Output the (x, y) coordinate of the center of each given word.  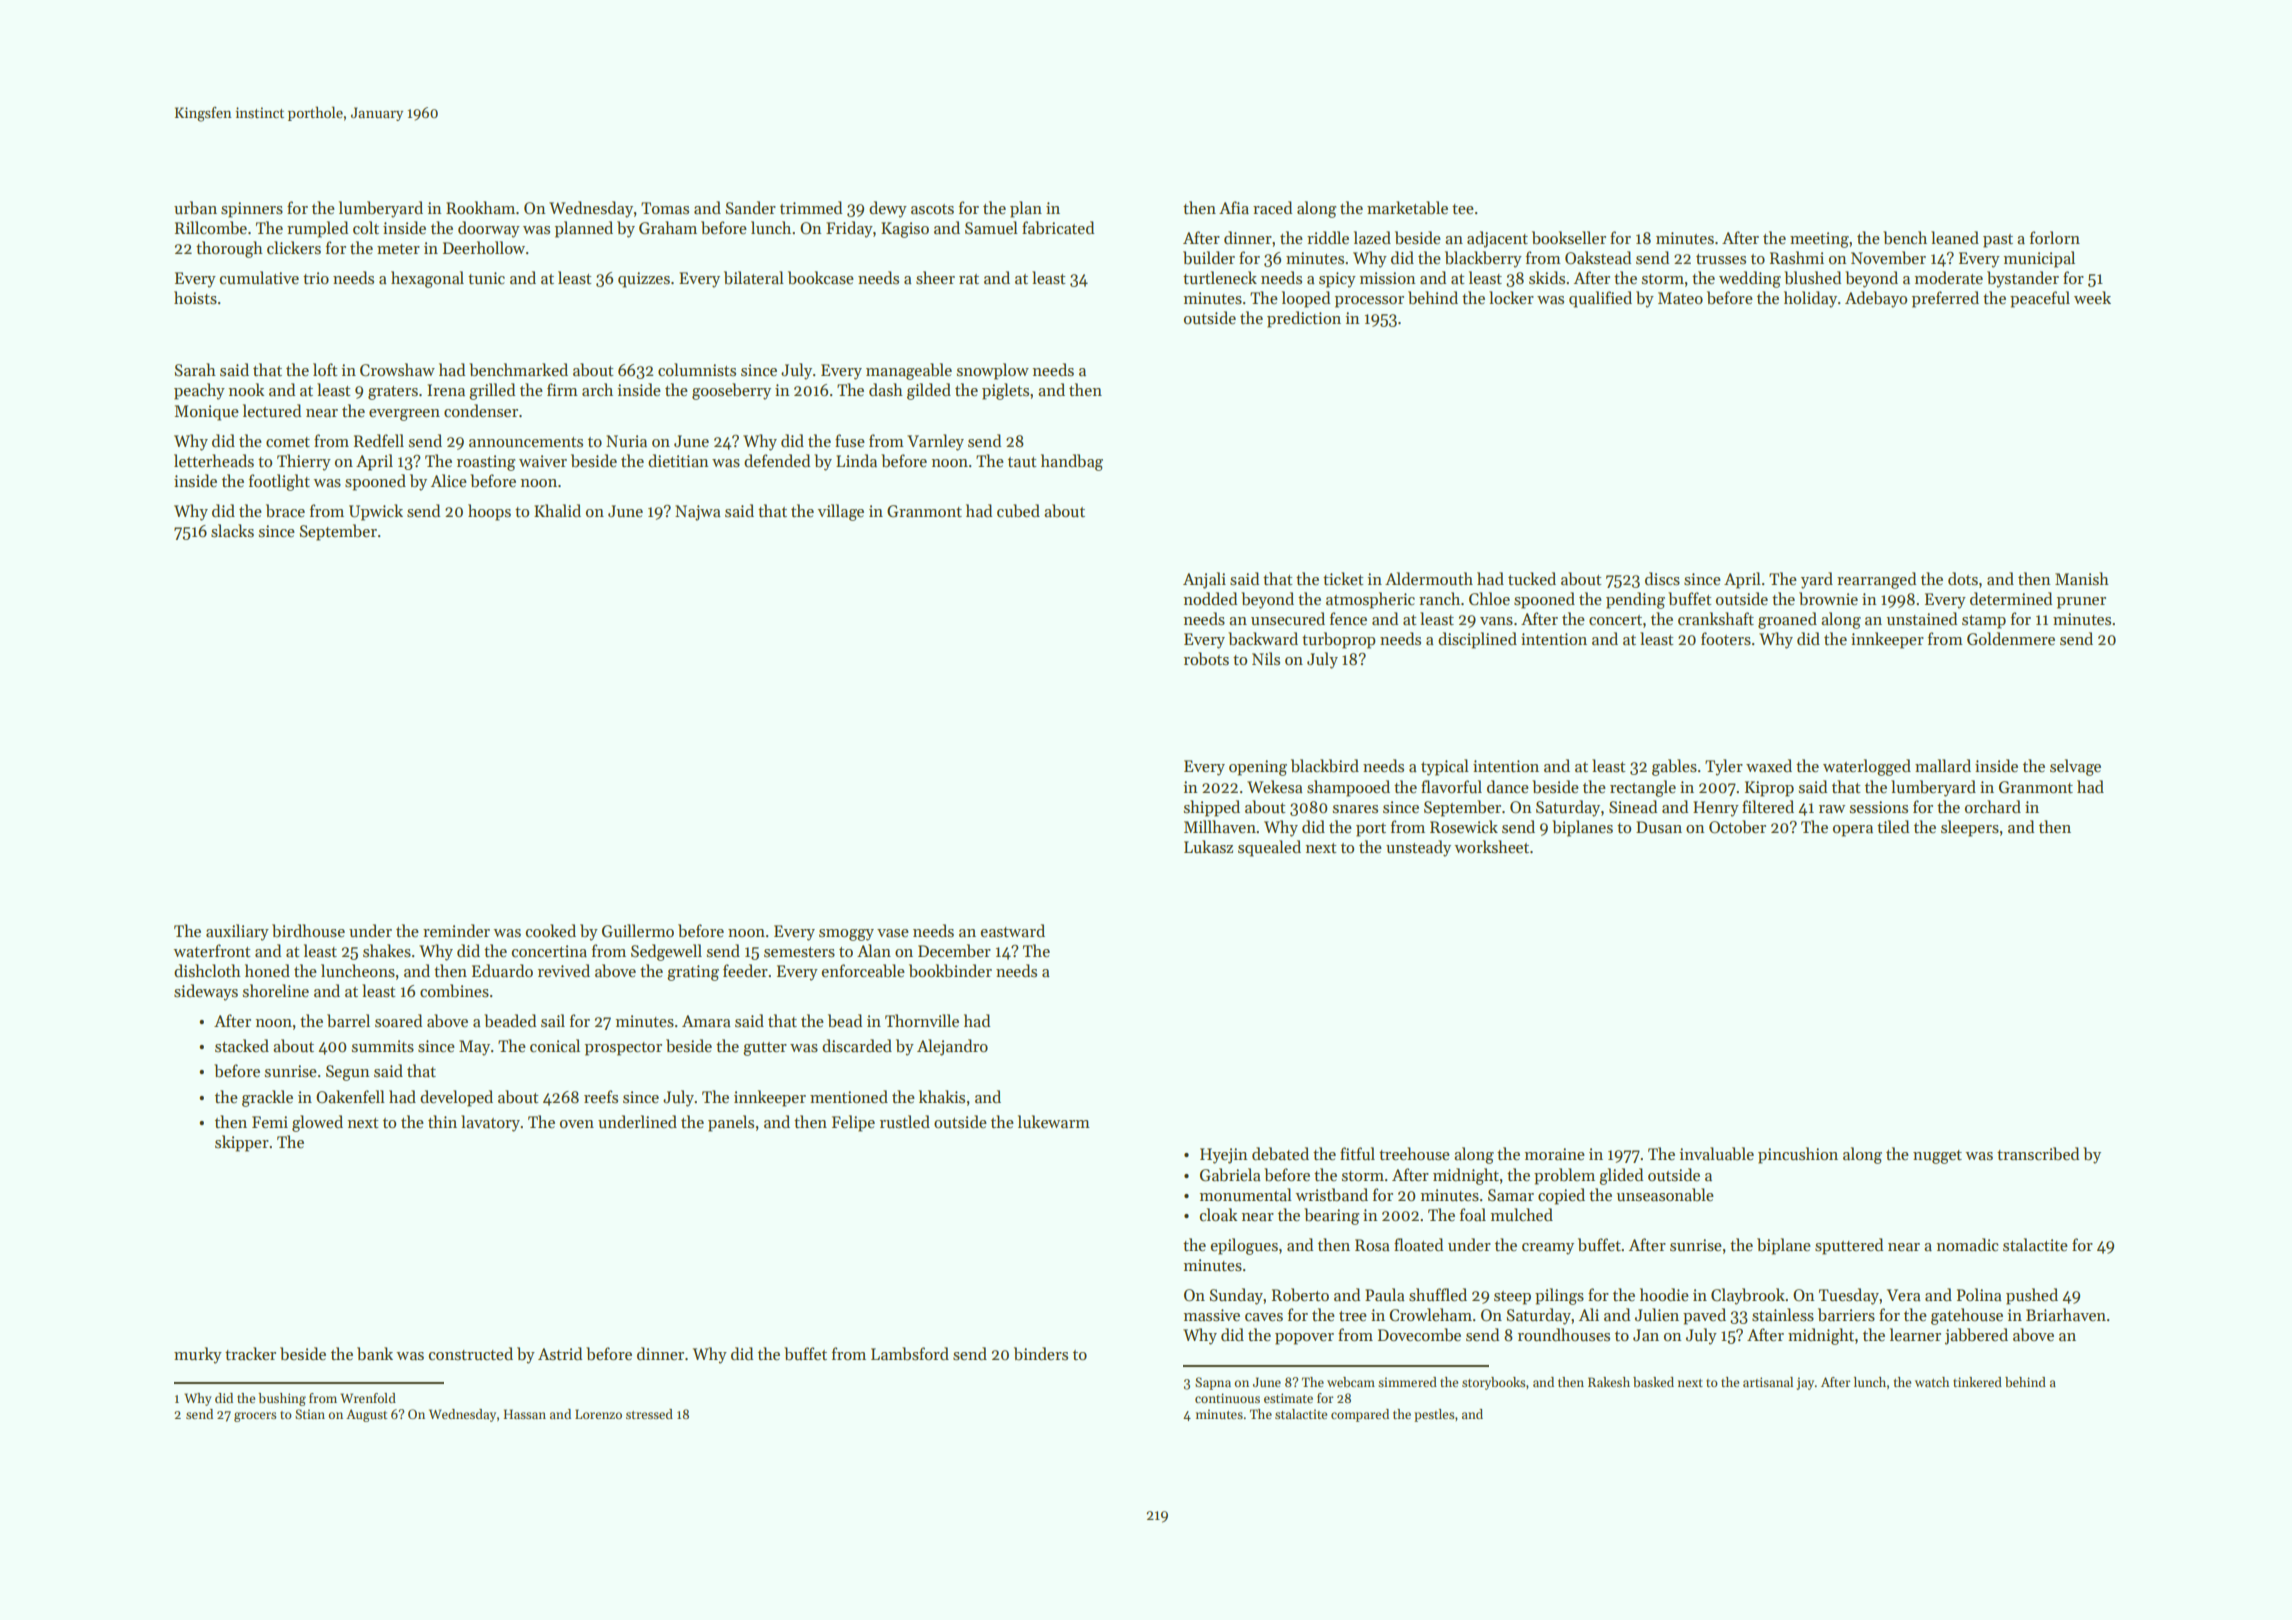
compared (1360, 1415)
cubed (1018, 511)
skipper (242, 1143)
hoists (195, 298)
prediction (1304, 319)
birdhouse (308, 931)
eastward (1013, 931)
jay (1805, 1383)
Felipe (853, 1123)
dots (1963, 579)
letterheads (214, 461)
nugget (1937, 1157)
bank (375, 1353)
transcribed (2038, 1154)
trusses (1721, 259)
